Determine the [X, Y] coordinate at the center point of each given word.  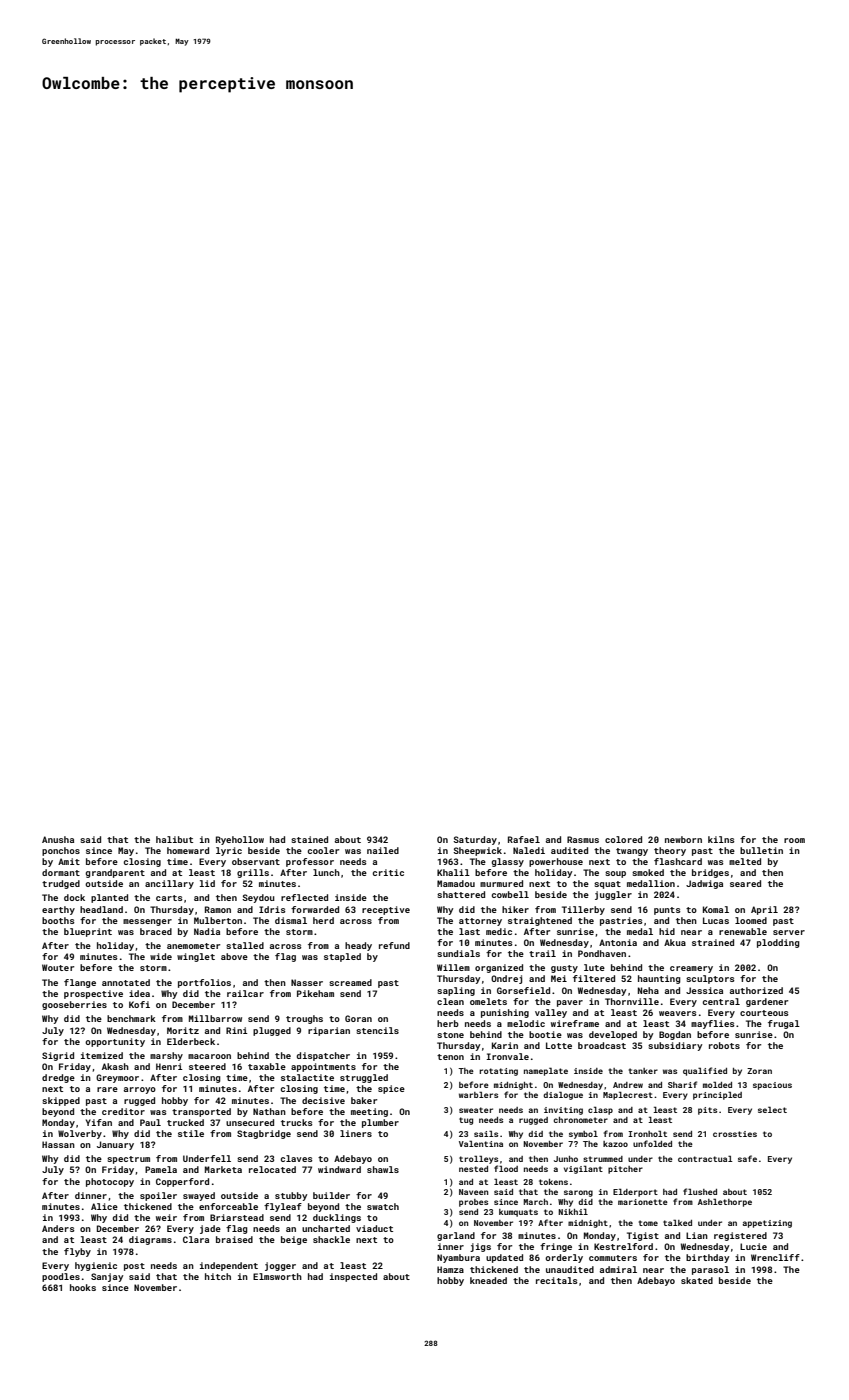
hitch [218, 1276]
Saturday [475, 840]
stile [191, 1133]
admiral [618, 1269]
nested [473, 1169]
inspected [353, 1277]
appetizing [767, 1224]
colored [623, 839]
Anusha [58, 839]
